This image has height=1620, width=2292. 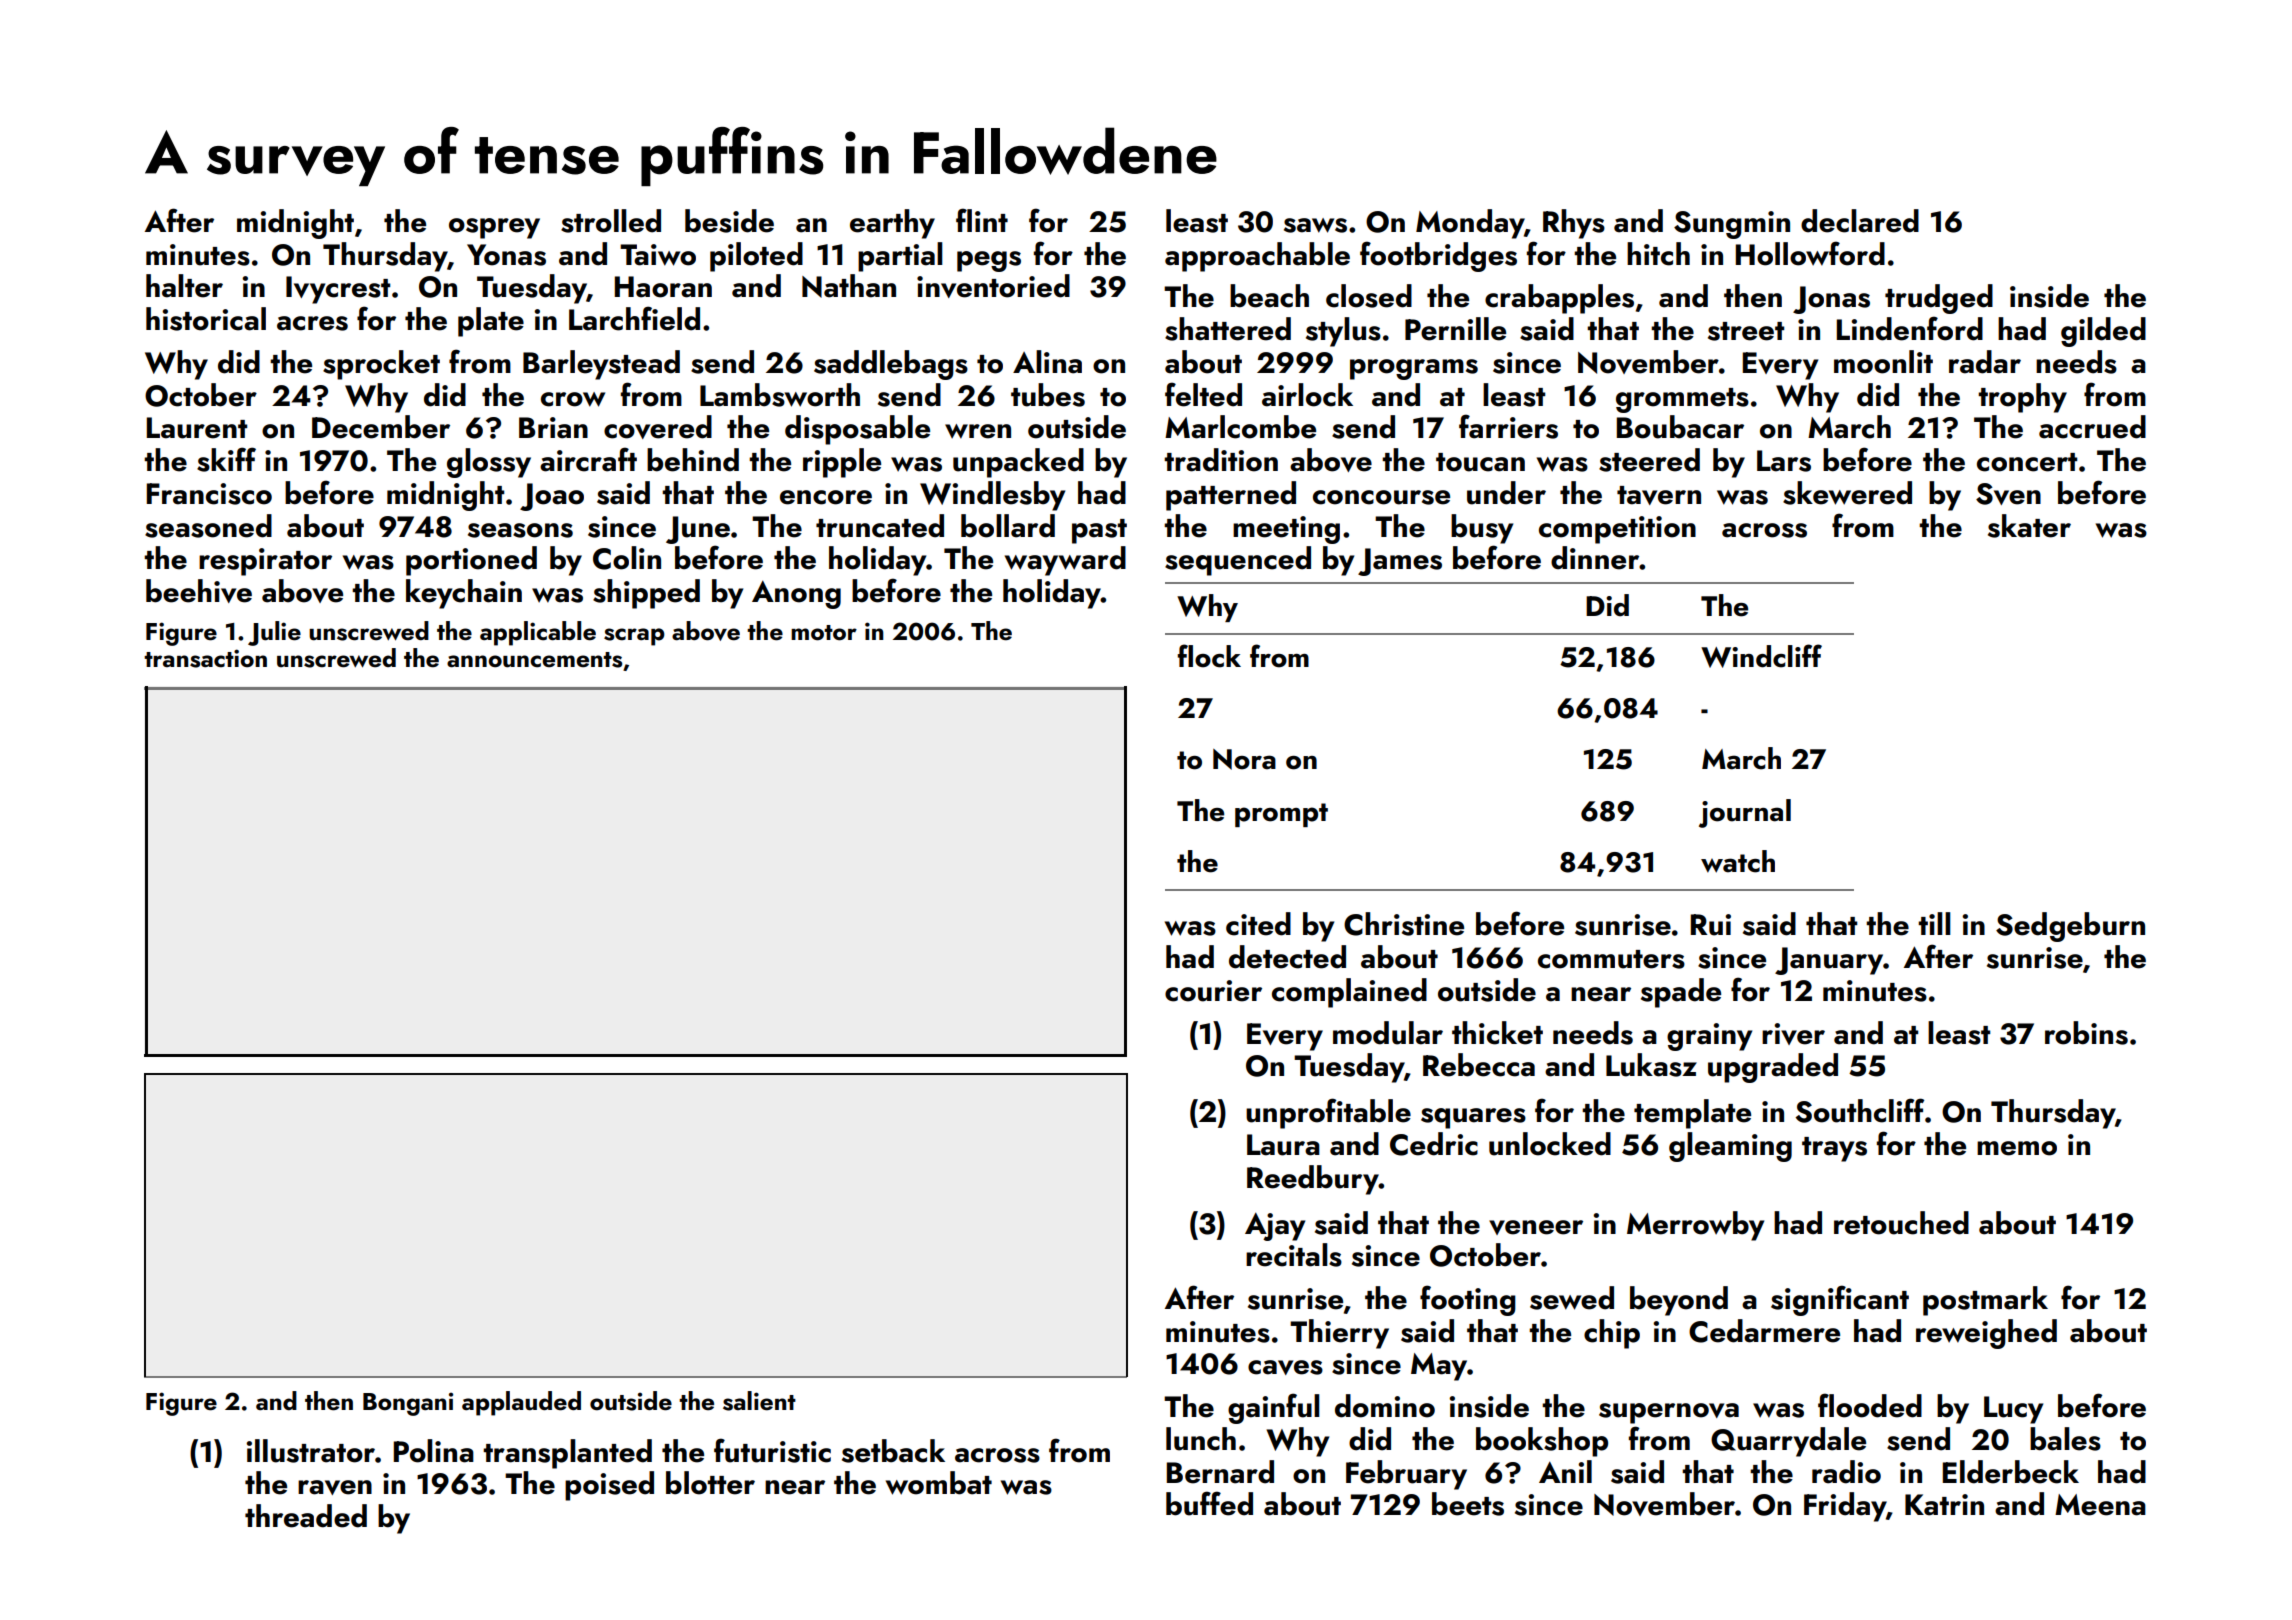 What do you see at coordinates (1285, 1367) in the image?
I see `caves` at bounding box center [1285, 1367].
